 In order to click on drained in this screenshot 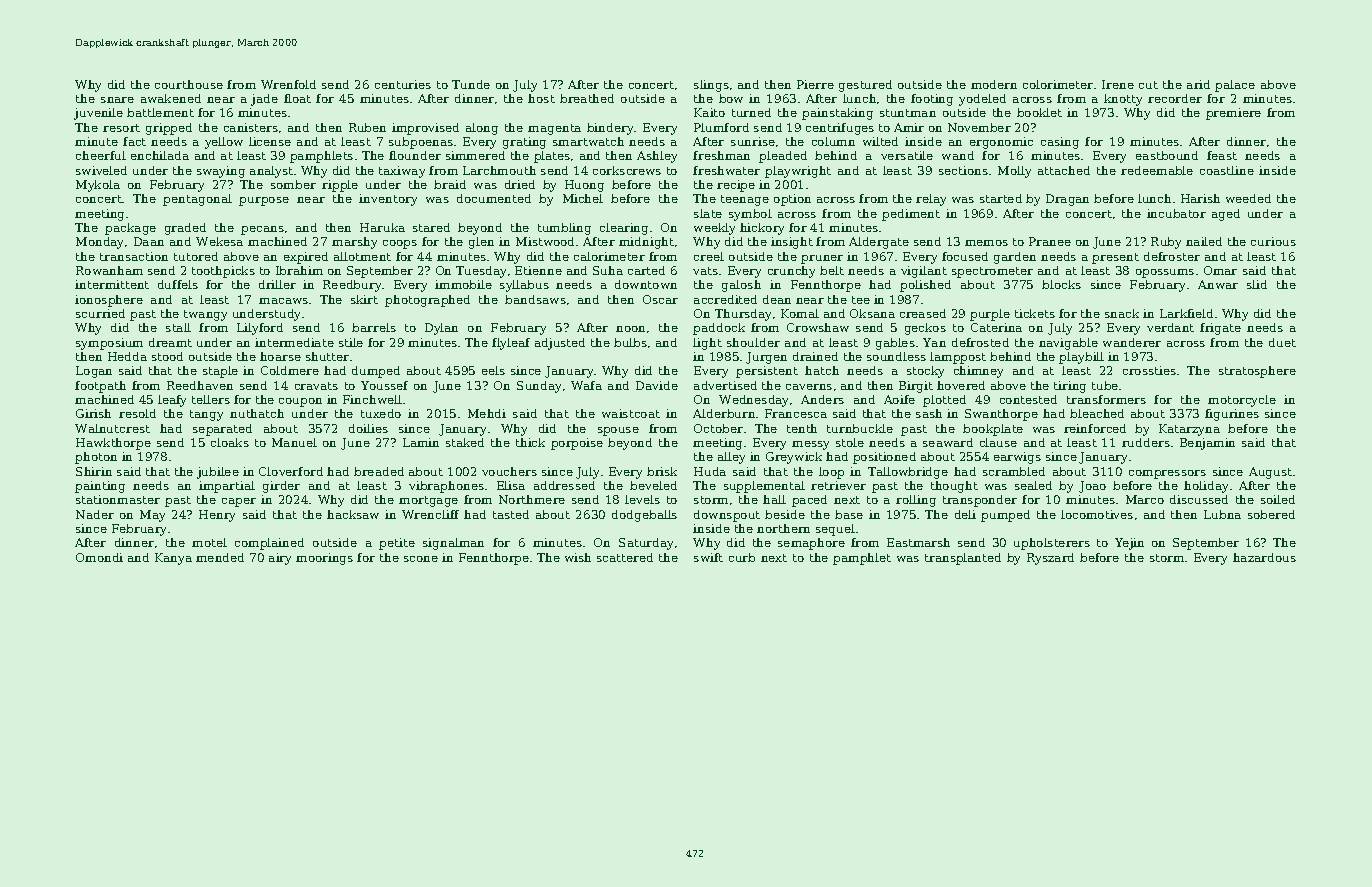, I will do `click(815, 356)`.
